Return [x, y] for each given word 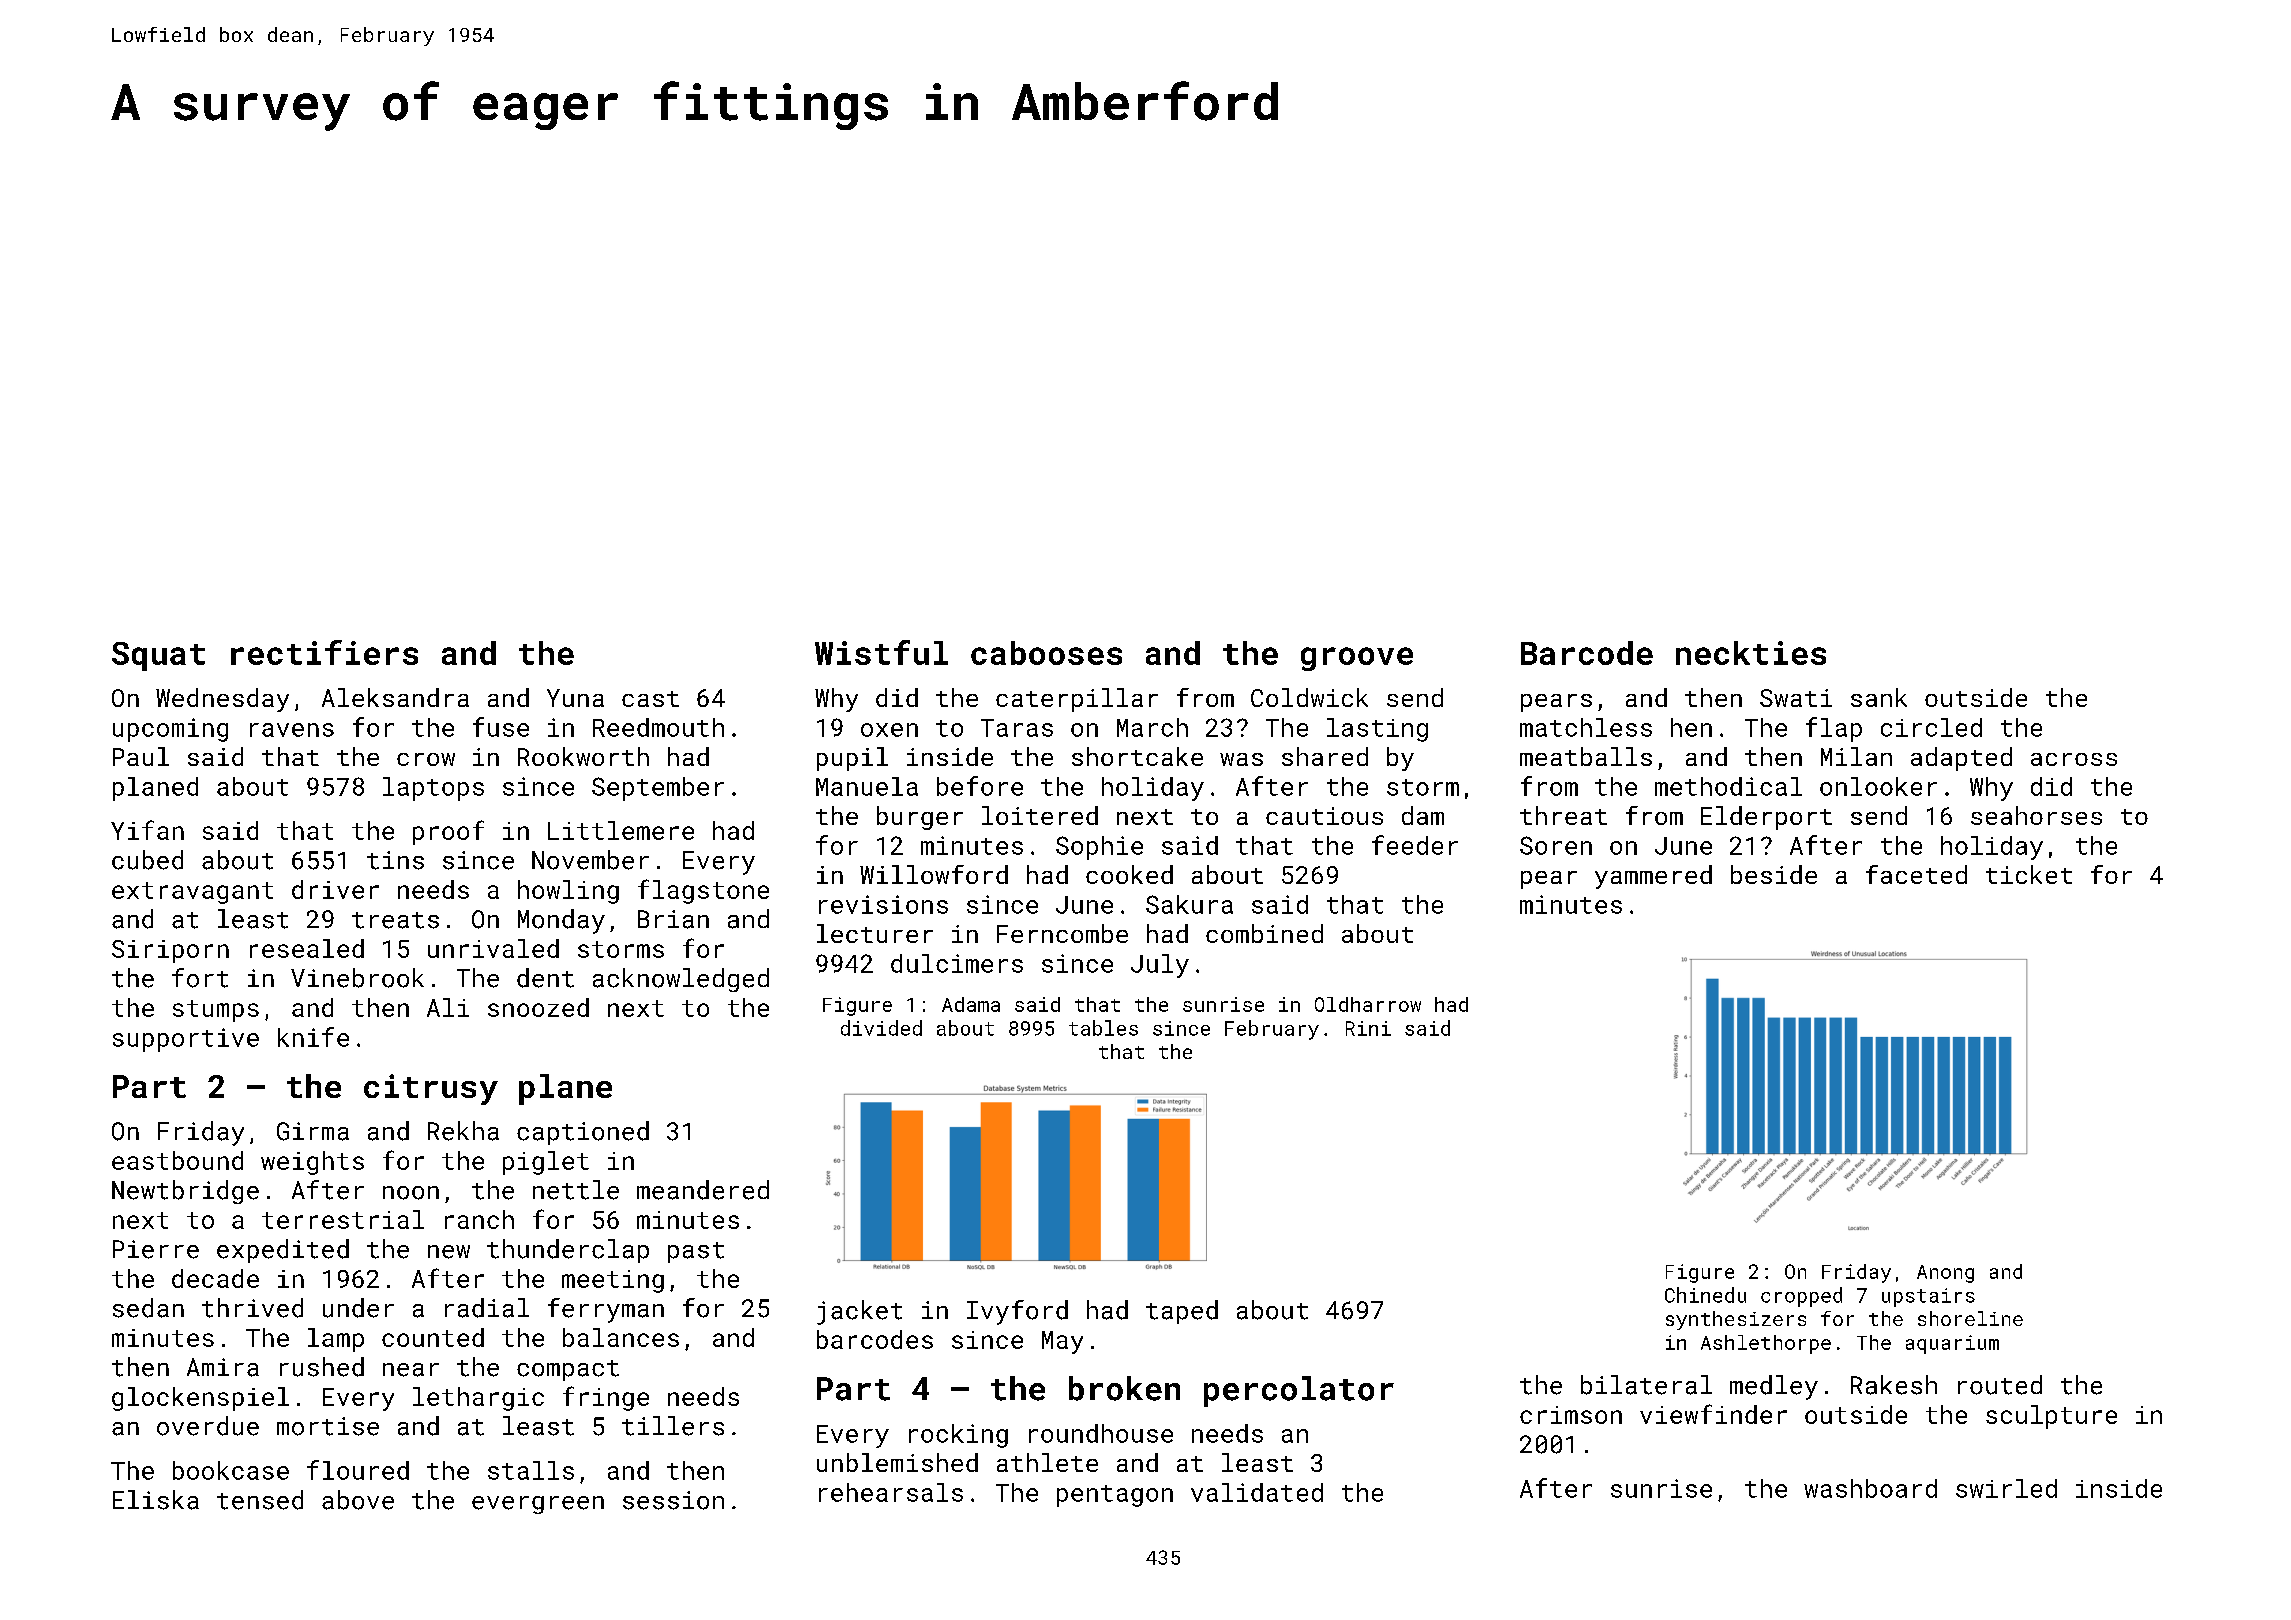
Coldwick [1309, 697]
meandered [703, 1190]
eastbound [177, 1160]
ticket [2029, 874]
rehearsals [891, 1492]
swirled [2006, 1488]
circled [1931, 727]
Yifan [147, 830]
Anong [1945, 1274]
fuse [501, 727]
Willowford [934, 874]
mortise [328, 1426]
